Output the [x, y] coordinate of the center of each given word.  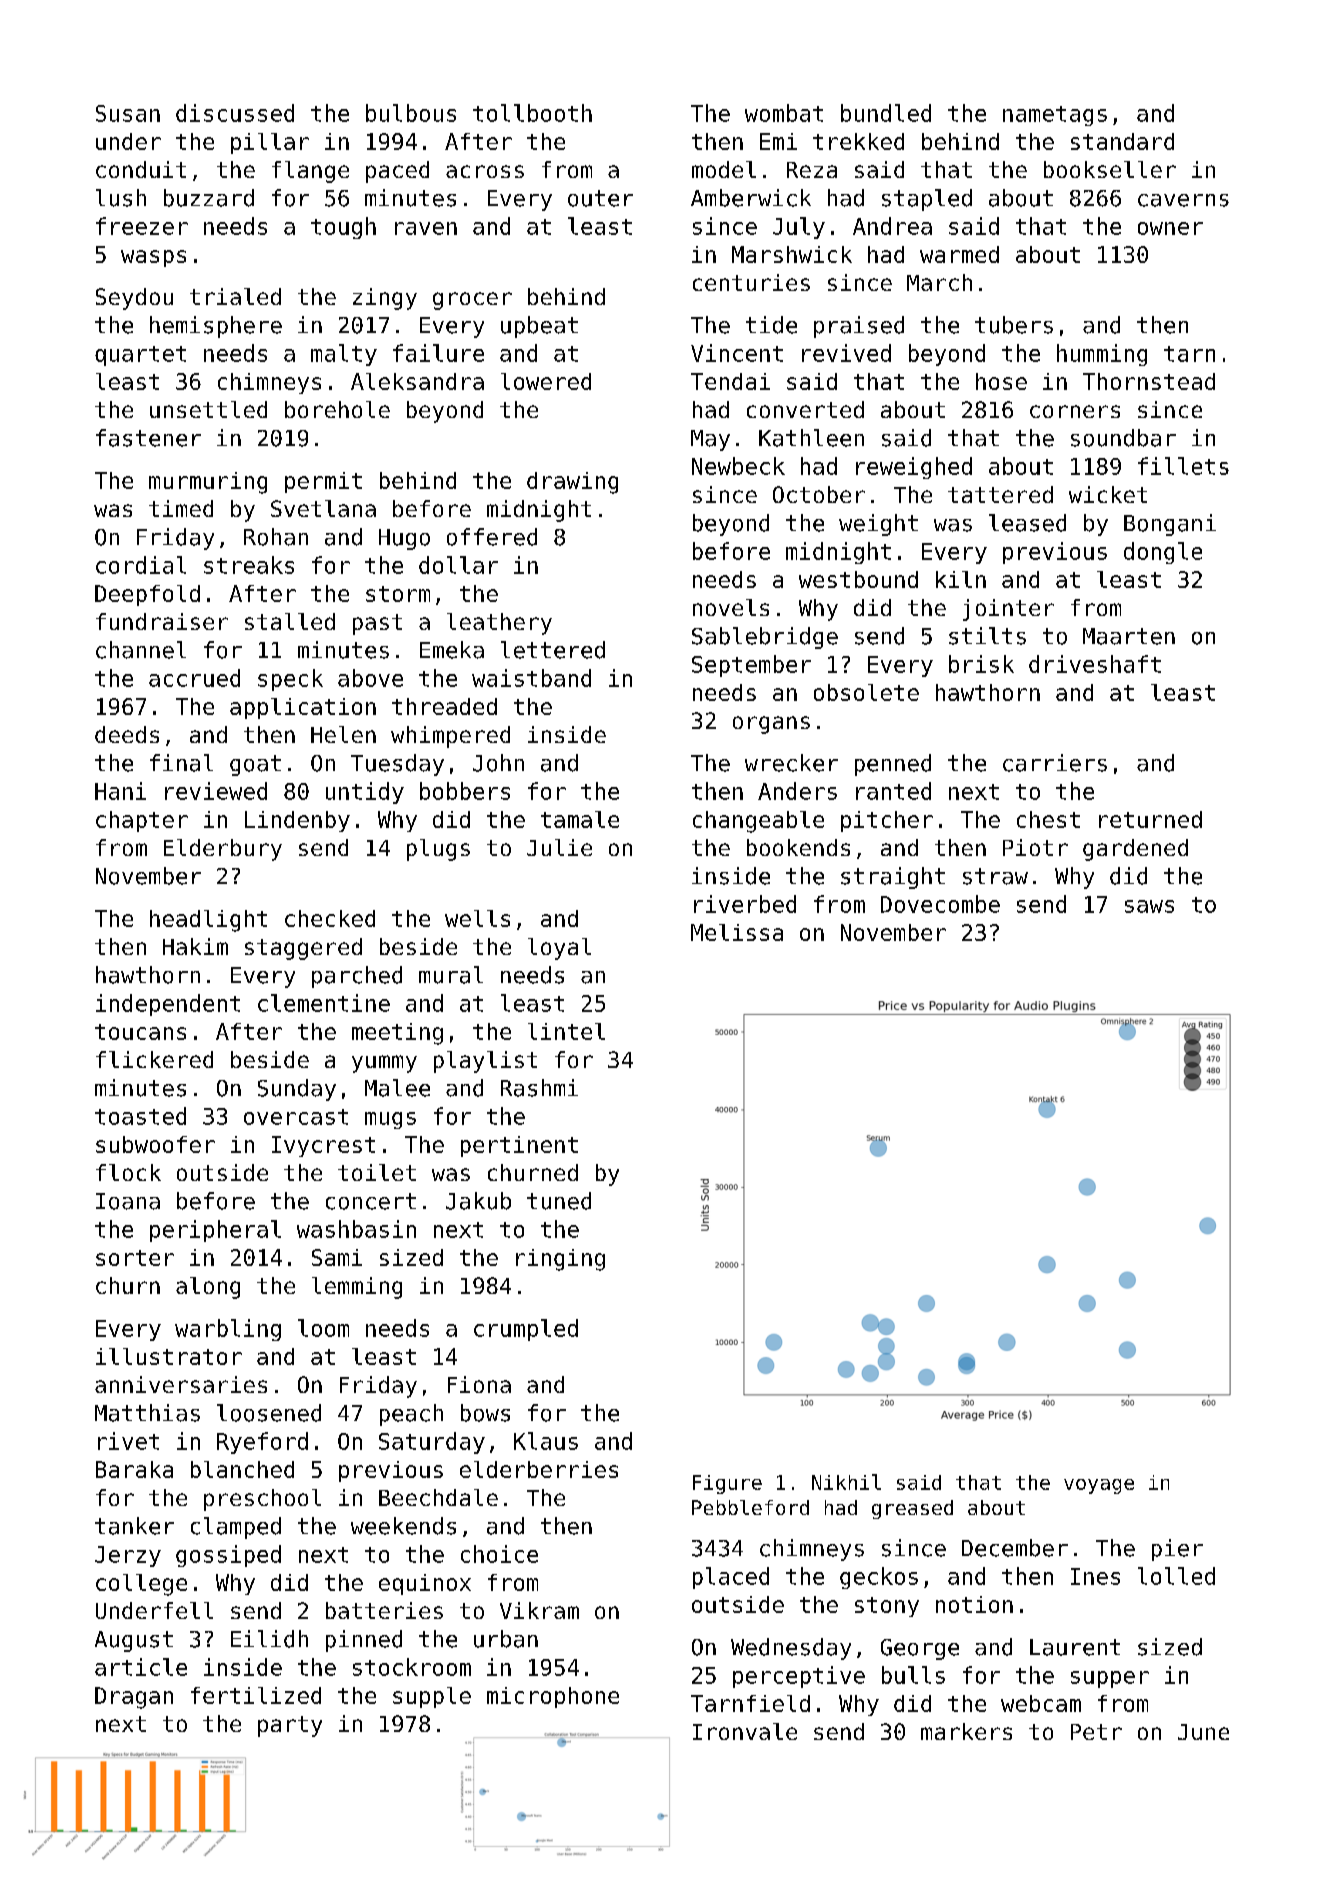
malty [344, 355]
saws [1149, 906]
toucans [140, 1032]
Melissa [737, 932]
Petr [1096, 1732]
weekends [403, 1526]
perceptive [799, 1677]
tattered [1000, 494]
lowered [546, 381]
